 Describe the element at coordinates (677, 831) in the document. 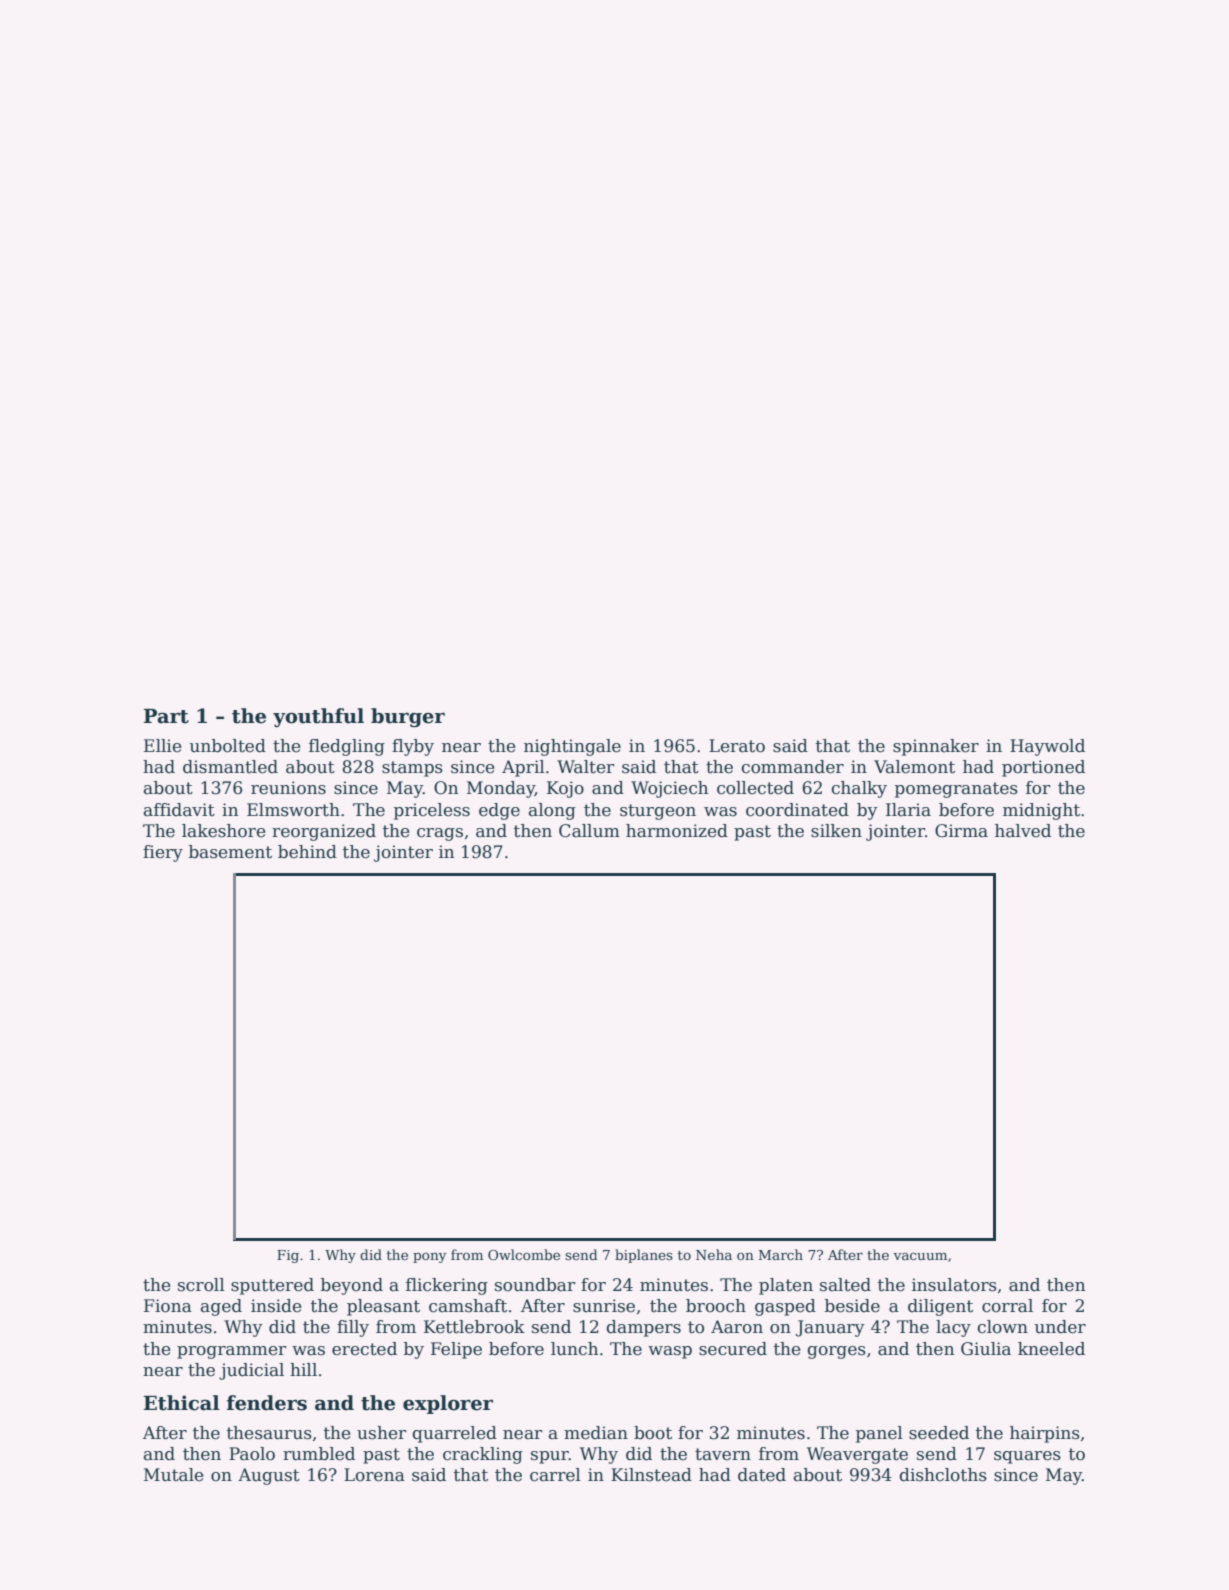

I see `harmonized` at that location.
